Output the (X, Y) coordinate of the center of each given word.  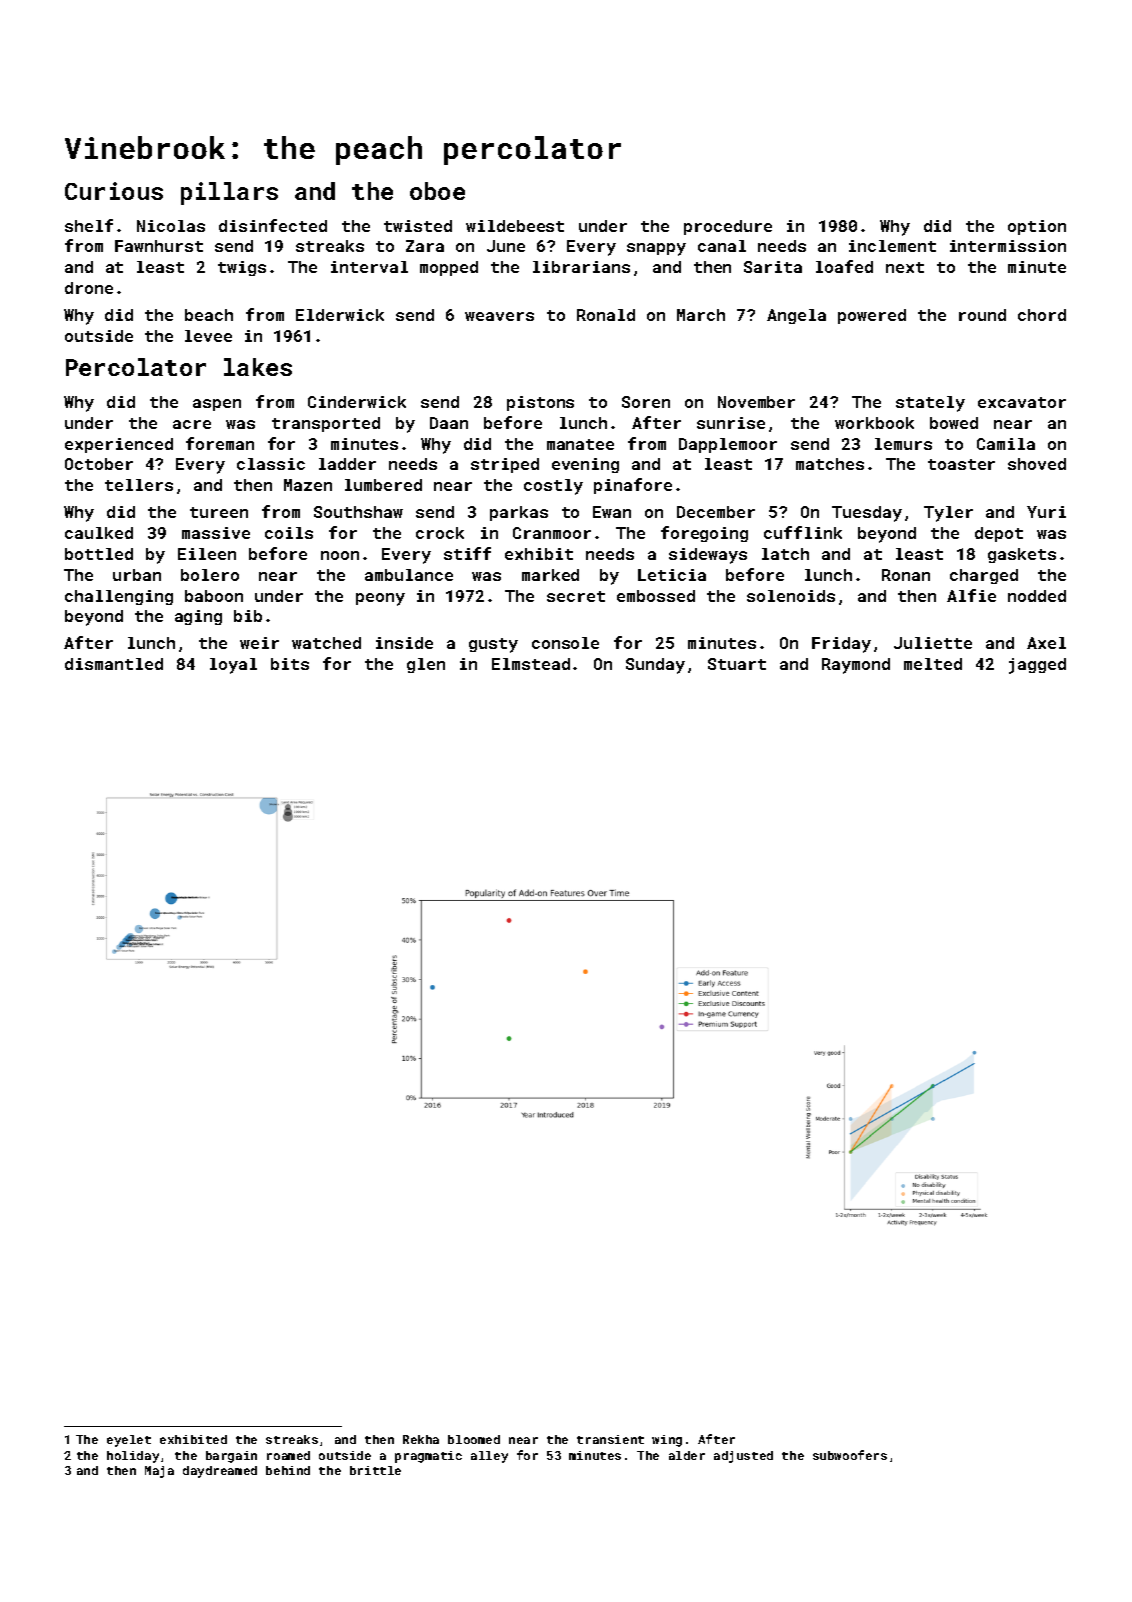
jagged (1037, 666)
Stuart (737, 664)
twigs (242, 268)
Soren (646, 402)
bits (290, 664)
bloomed (474, 1439)
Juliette (933, 643)
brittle (375, 1470)
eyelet (129, 1441)
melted (933, 664)
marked (550, 575)
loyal (233, 666)
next (905, 267)
